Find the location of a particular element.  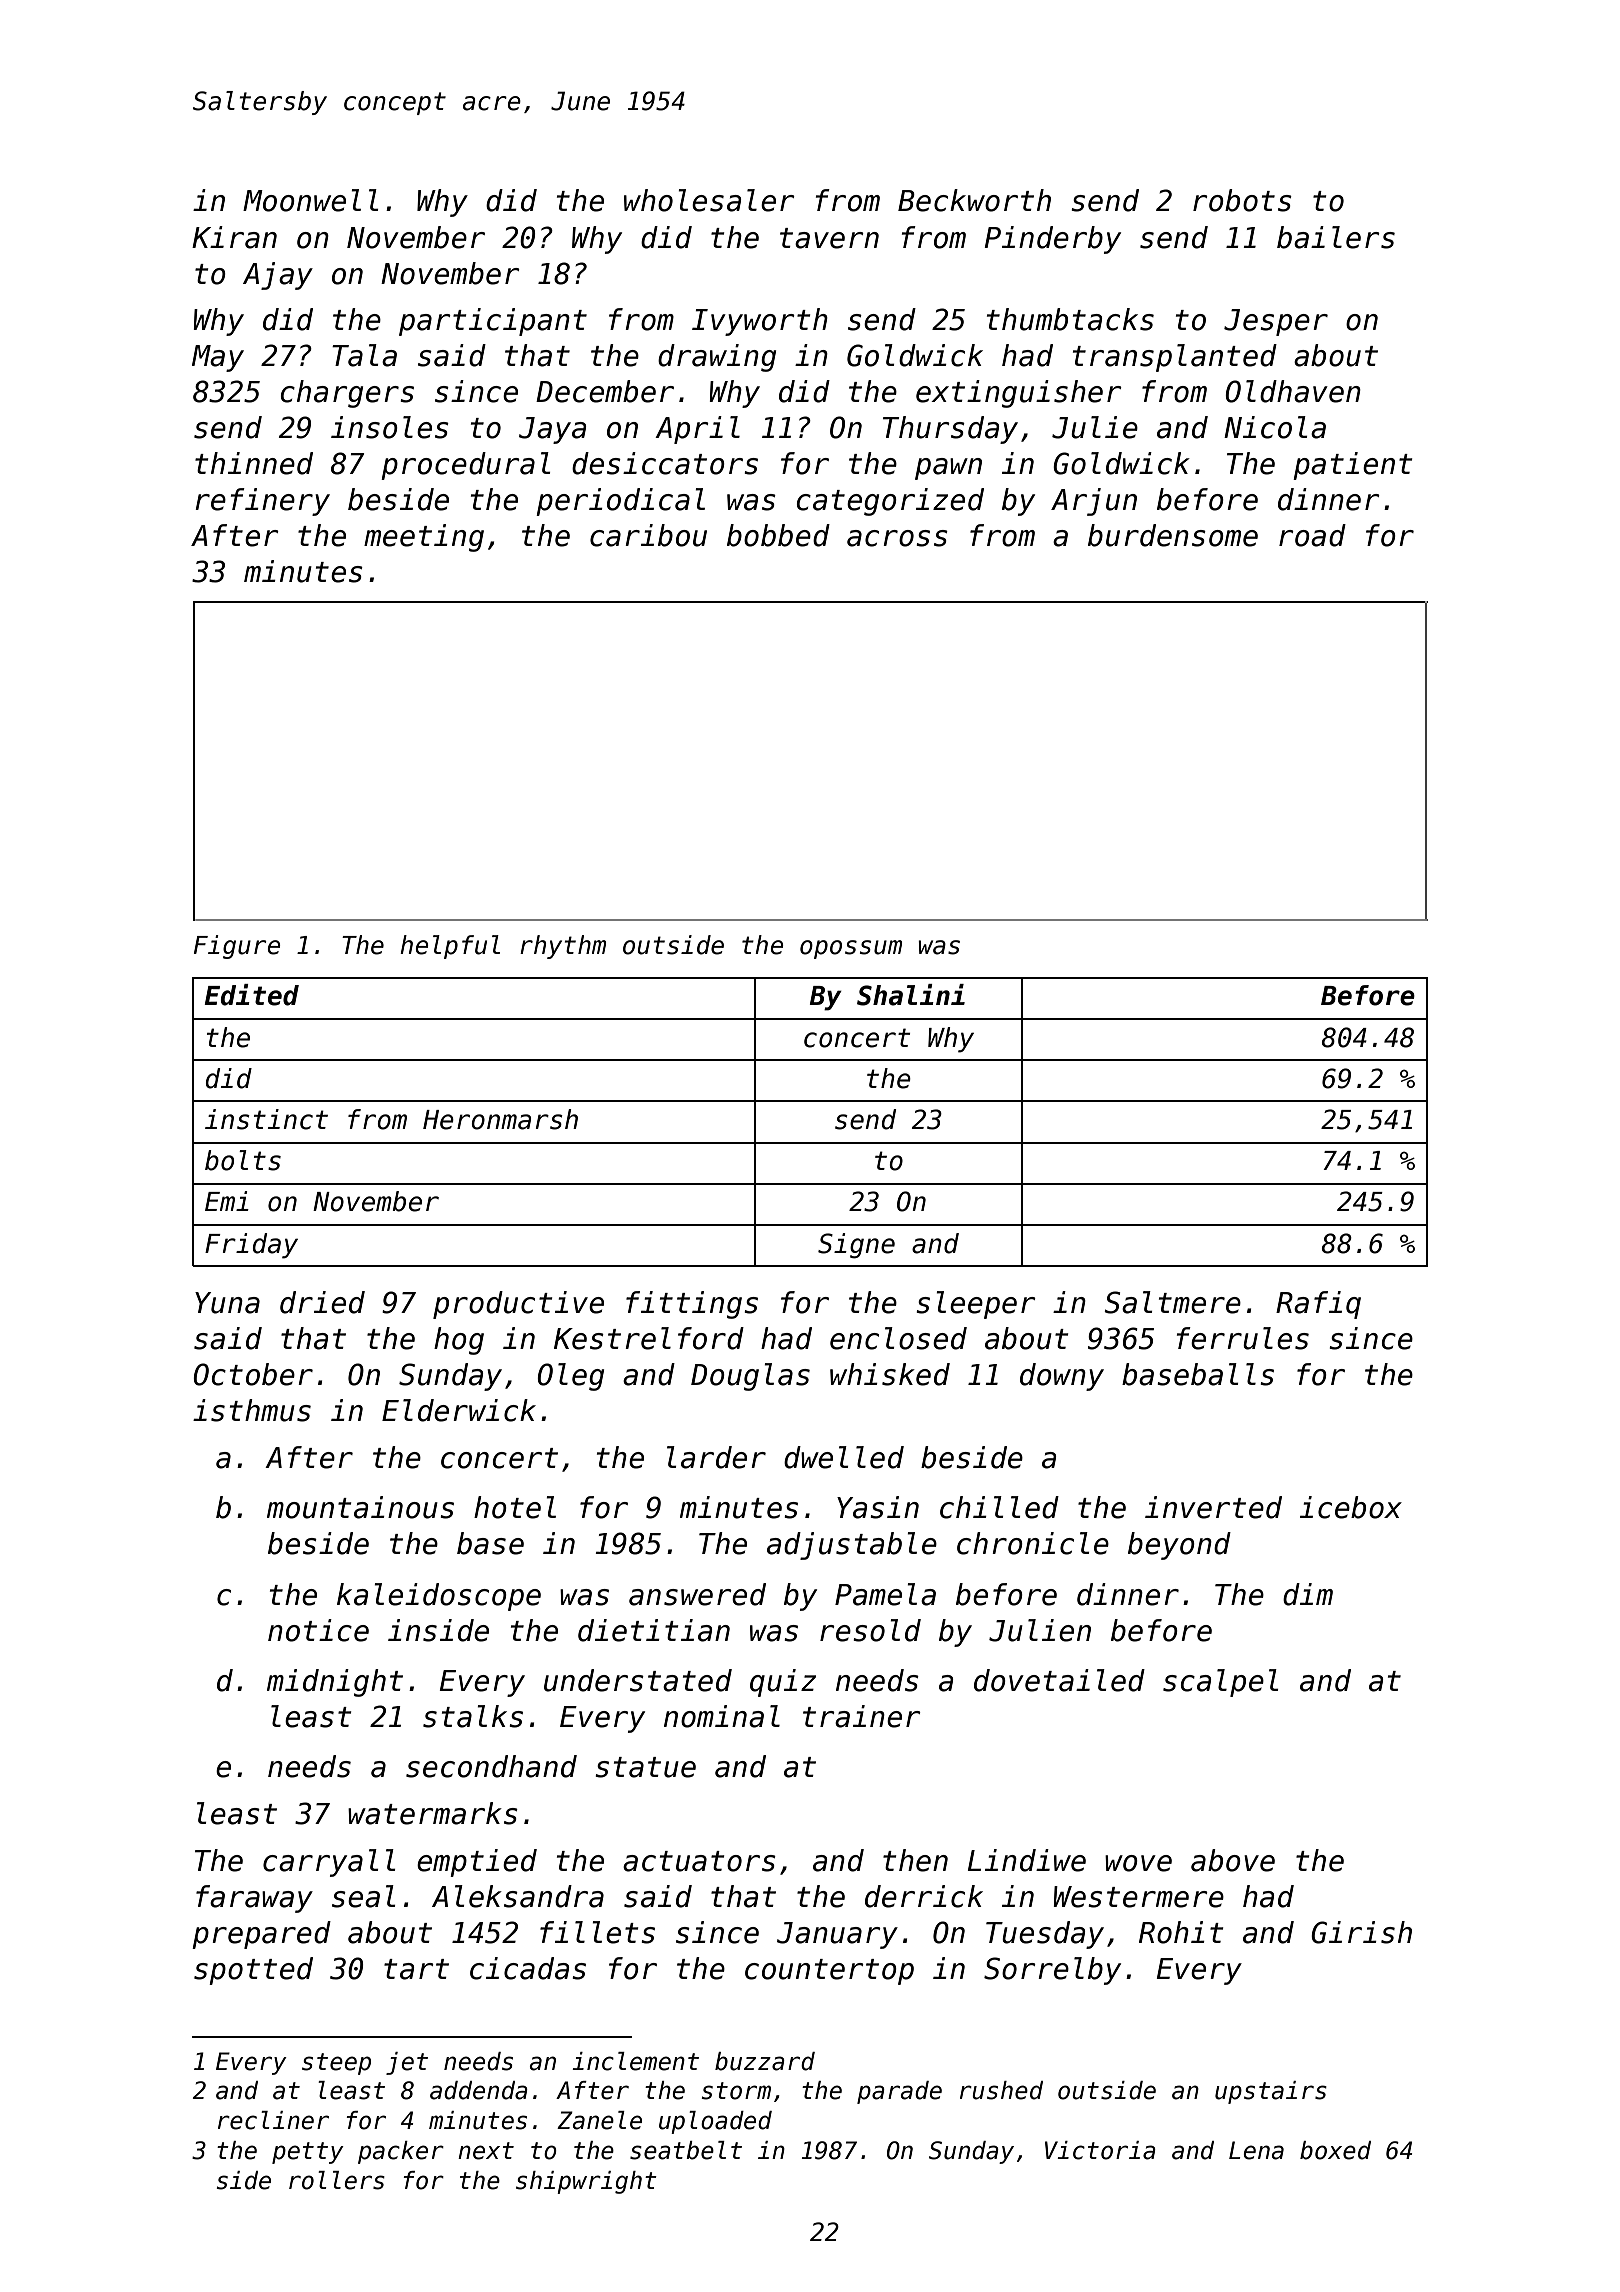

rhythm is located at coordinates (563, 947).
